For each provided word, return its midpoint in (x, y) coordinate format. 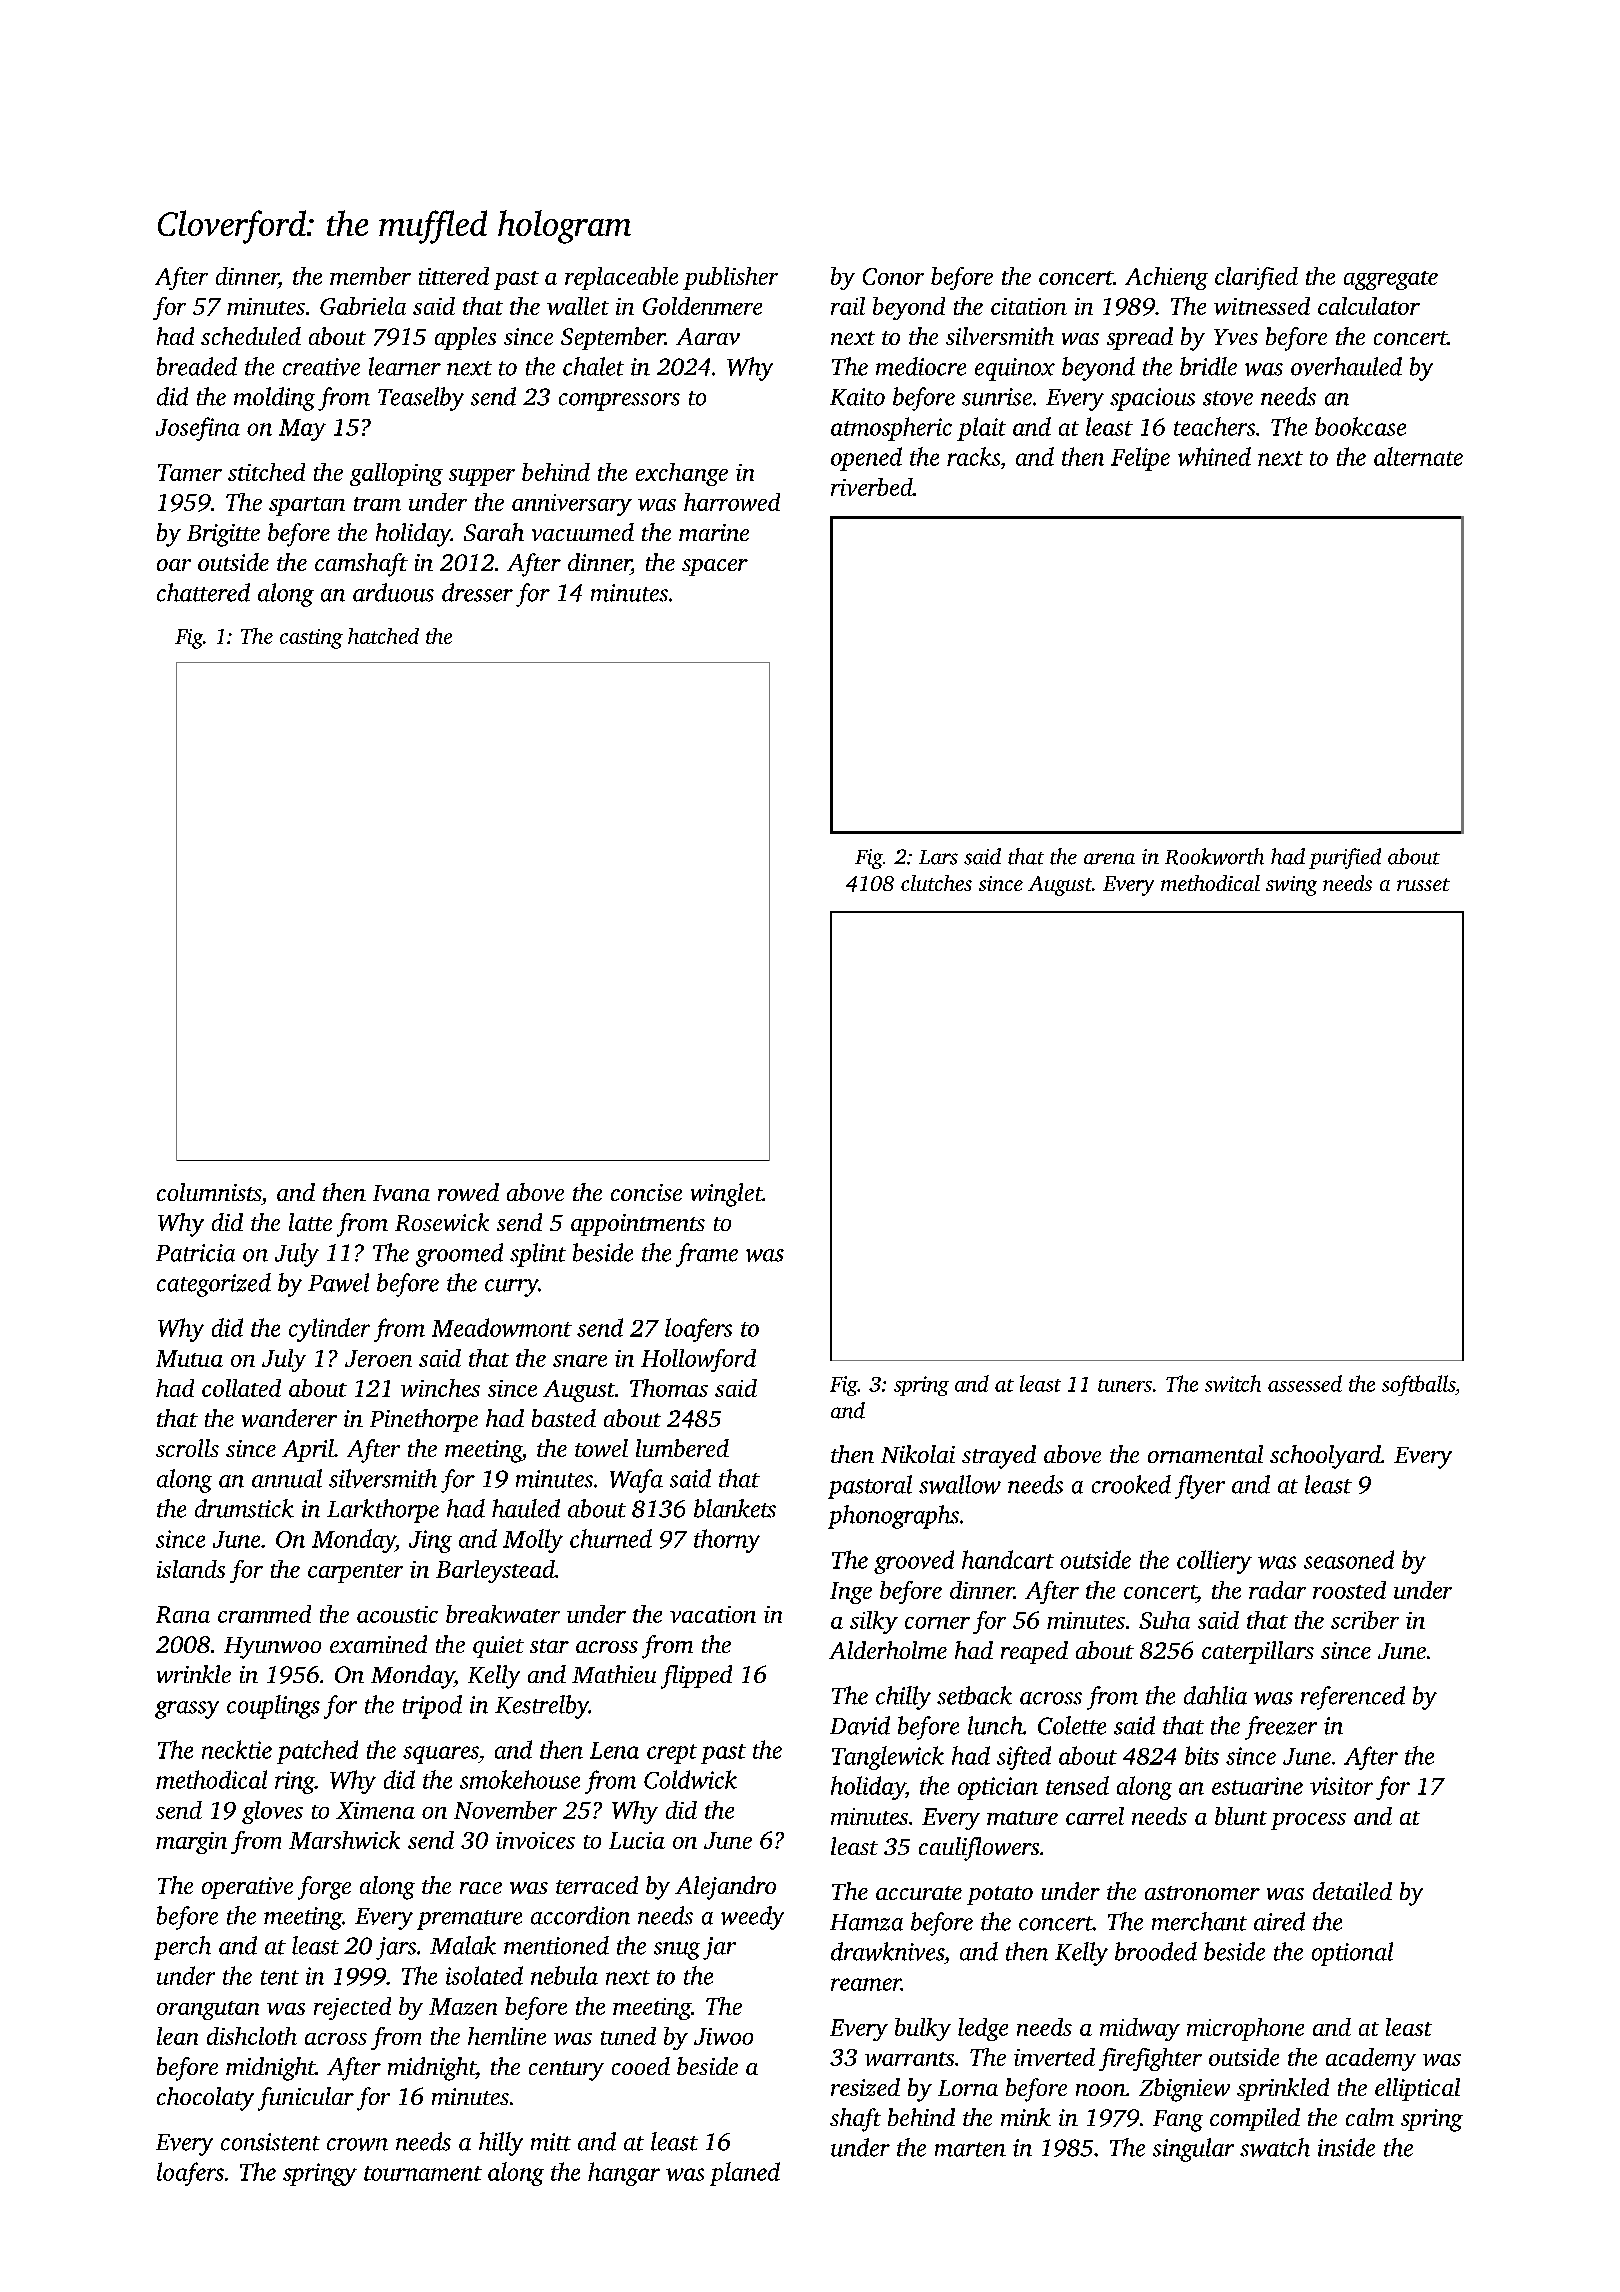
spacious (1152, 399)
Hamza (866, 1922)
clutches (936, 883)
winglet (727, 1195)
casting (311, 639)
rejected (352, 2008)
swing (1291, 886)
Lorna (968, 2088)
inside (1346, 2147)
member (370, 276)
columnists (209, 1192)
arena (1109, 859)
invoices (535, 1840)
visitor (1341, 1786)
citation (1029, 306)
